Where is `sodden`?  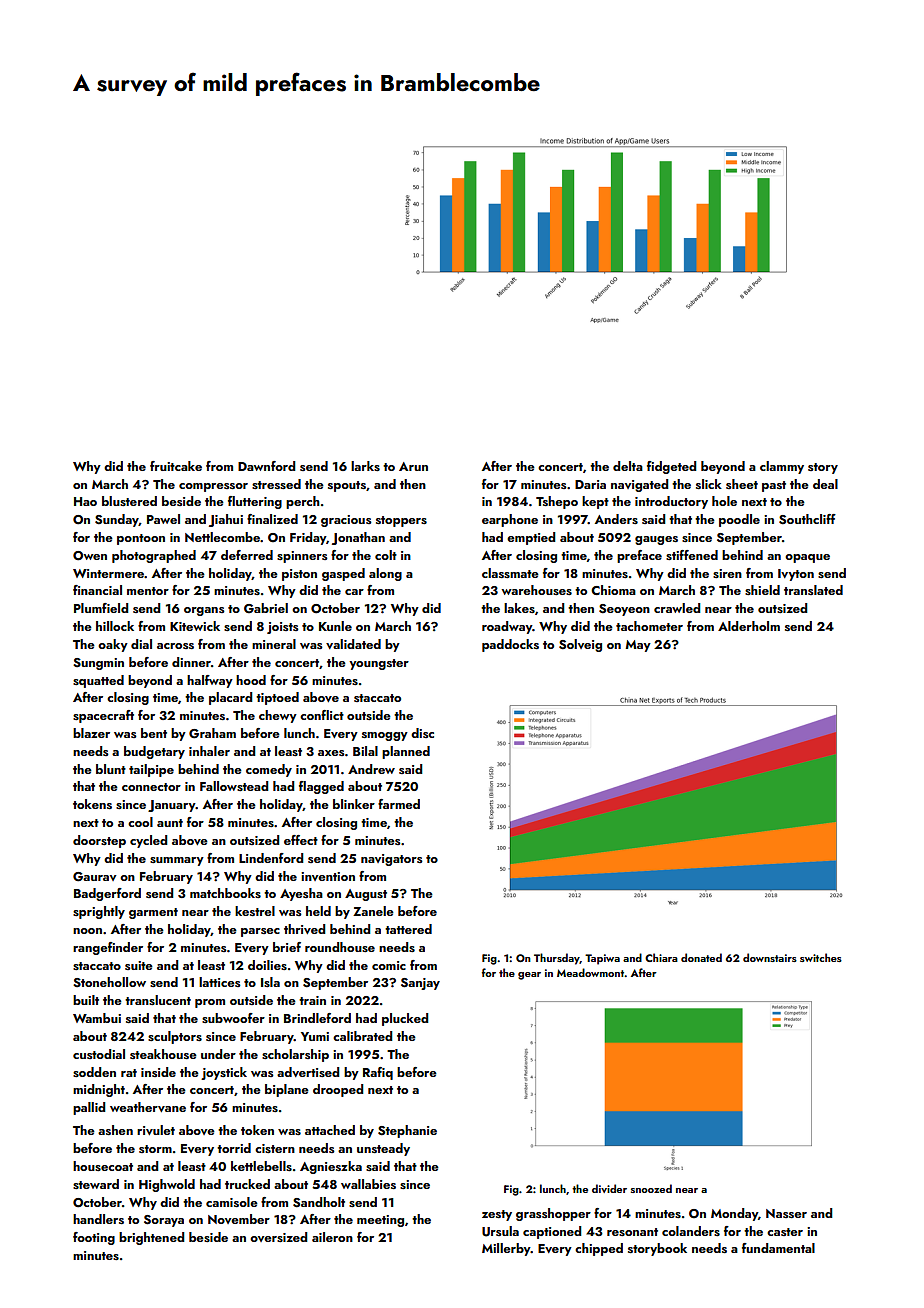
sodden is located at coordinates (94, 1072).
